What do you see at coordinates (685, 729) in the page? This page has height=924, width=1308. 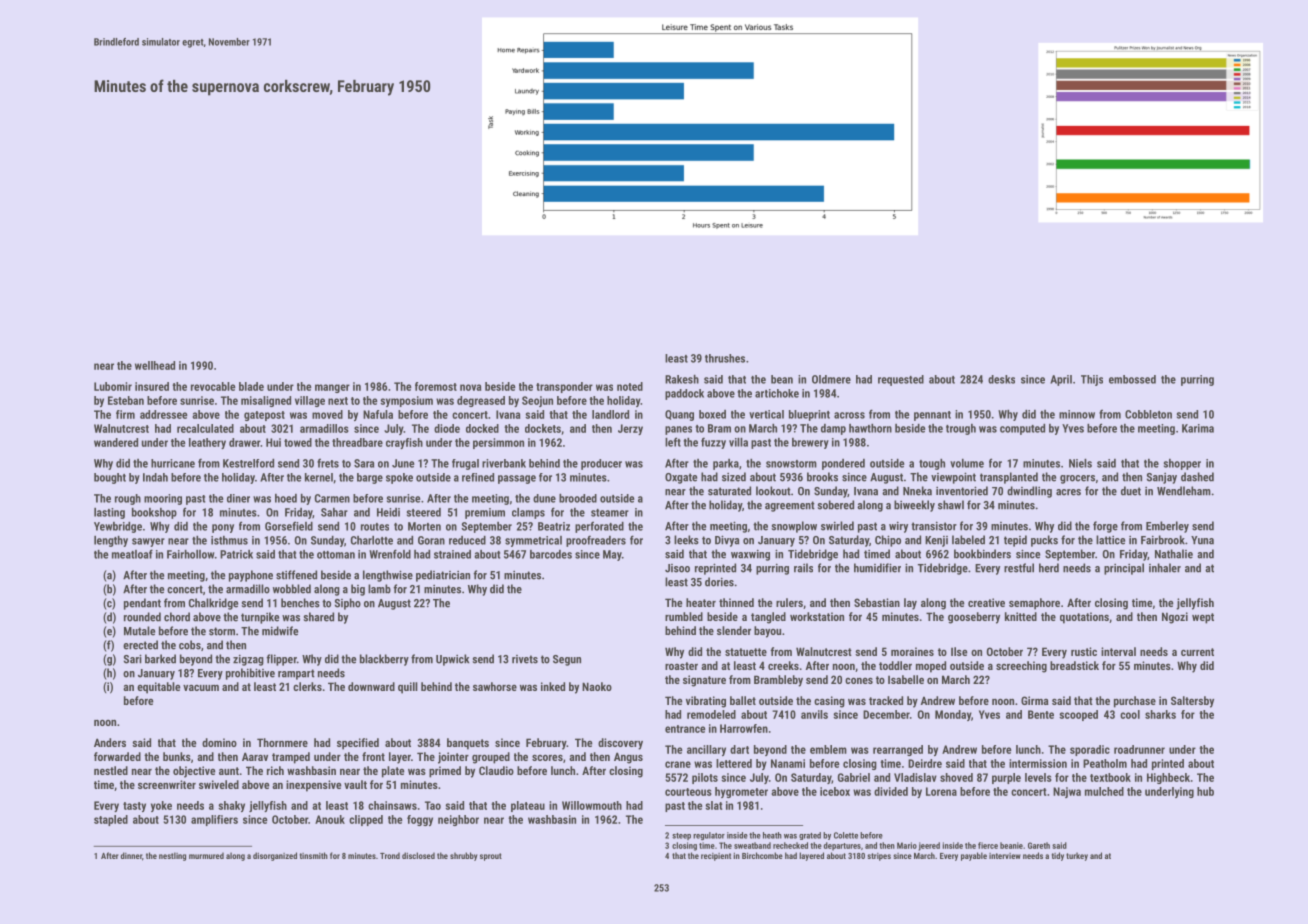 I see `entrance` at bounding box center [685, 729].
